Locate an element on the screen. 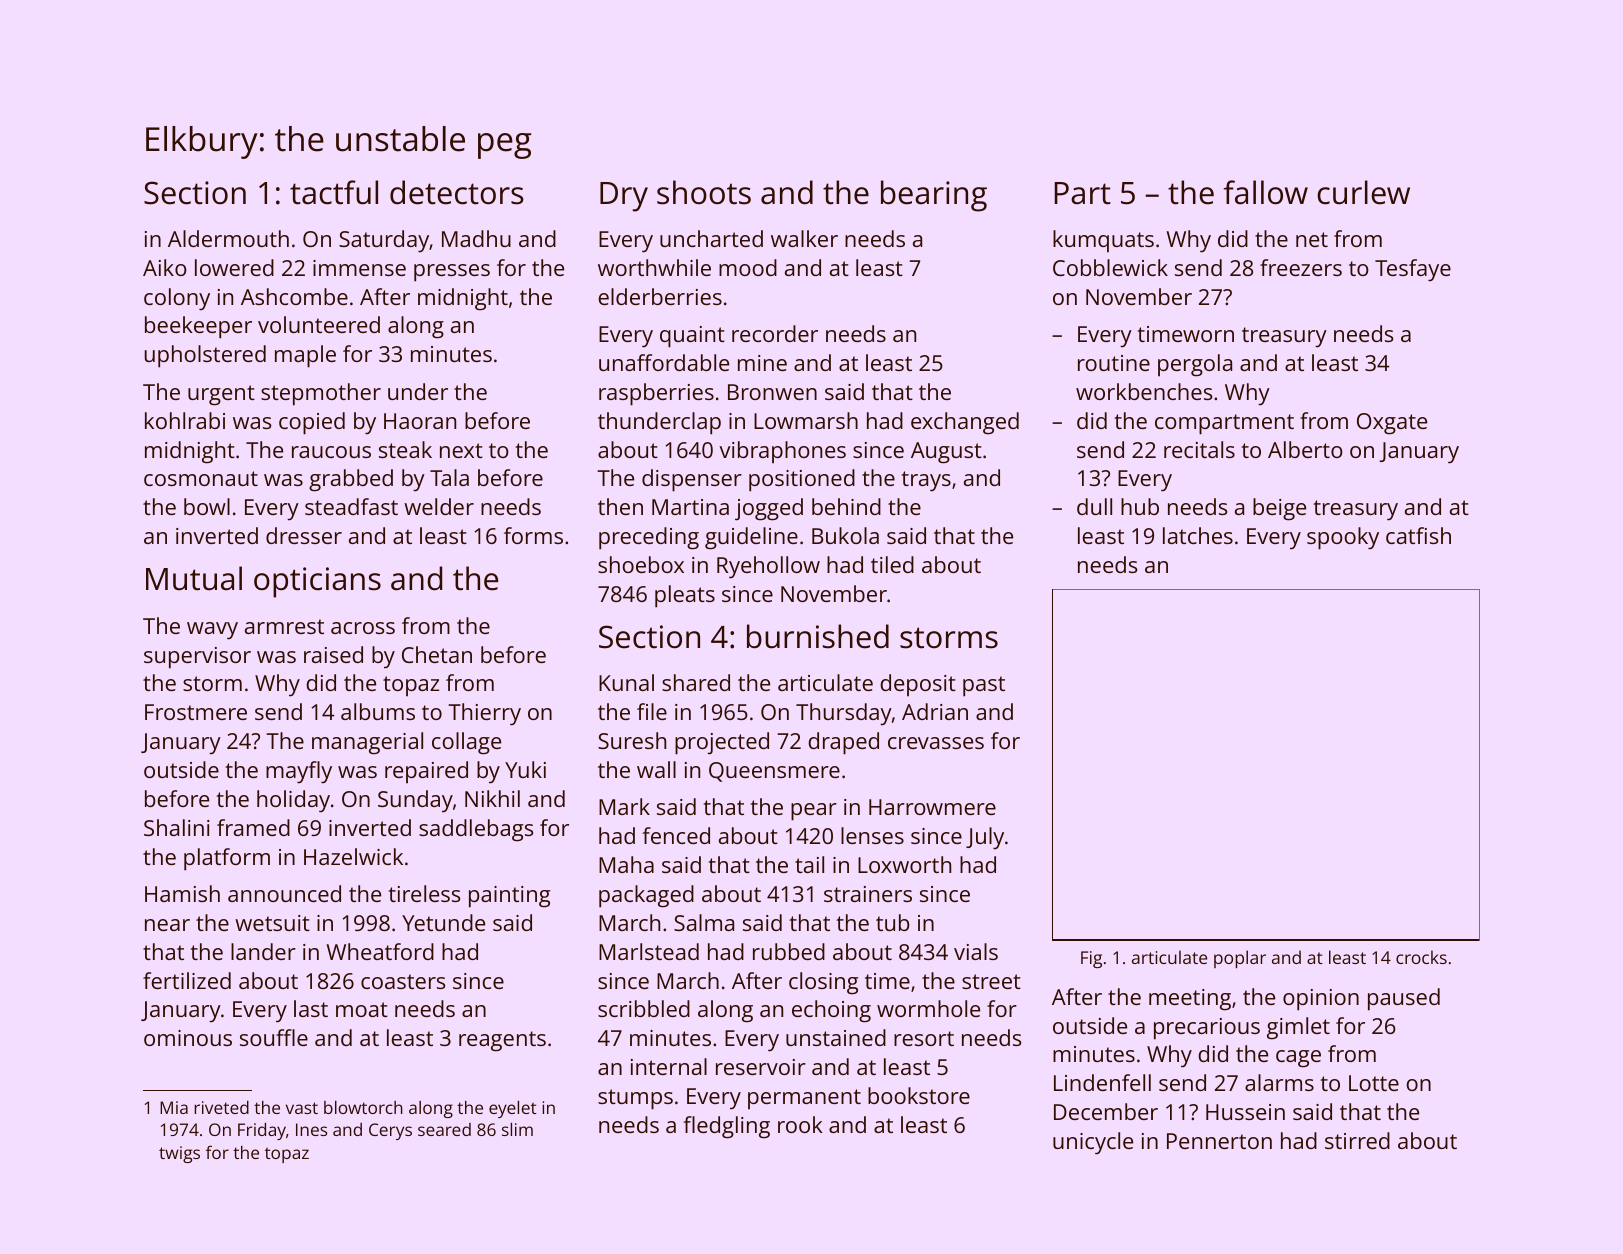  poplar is located at coordinates (1240, 959).
